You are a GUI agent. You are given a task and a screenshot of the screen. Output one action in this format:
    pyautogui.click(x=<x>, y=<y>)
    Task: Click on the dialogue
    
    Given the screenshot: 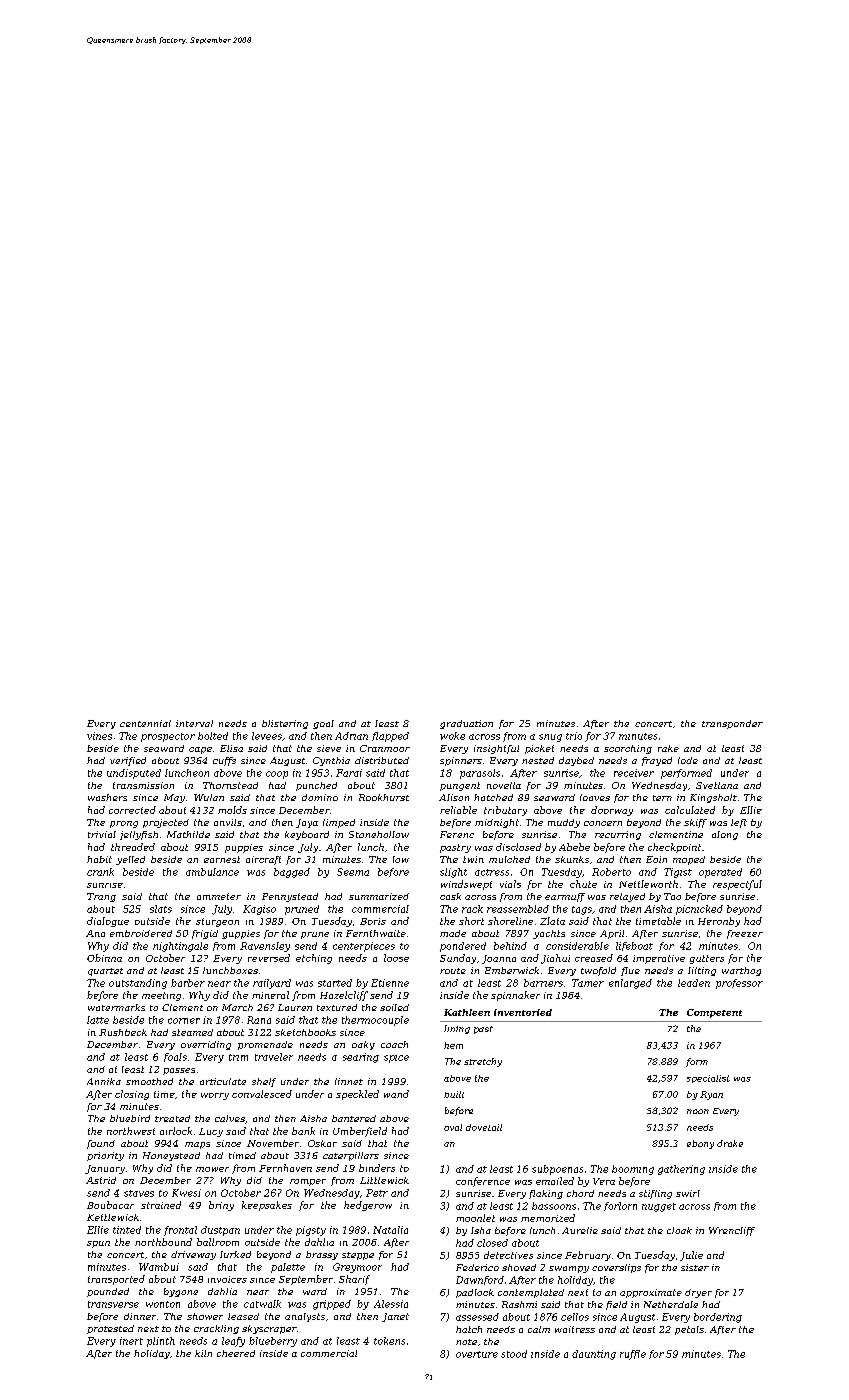 What is the action you would take?
    pyautogui.click(x=108, y=922)
